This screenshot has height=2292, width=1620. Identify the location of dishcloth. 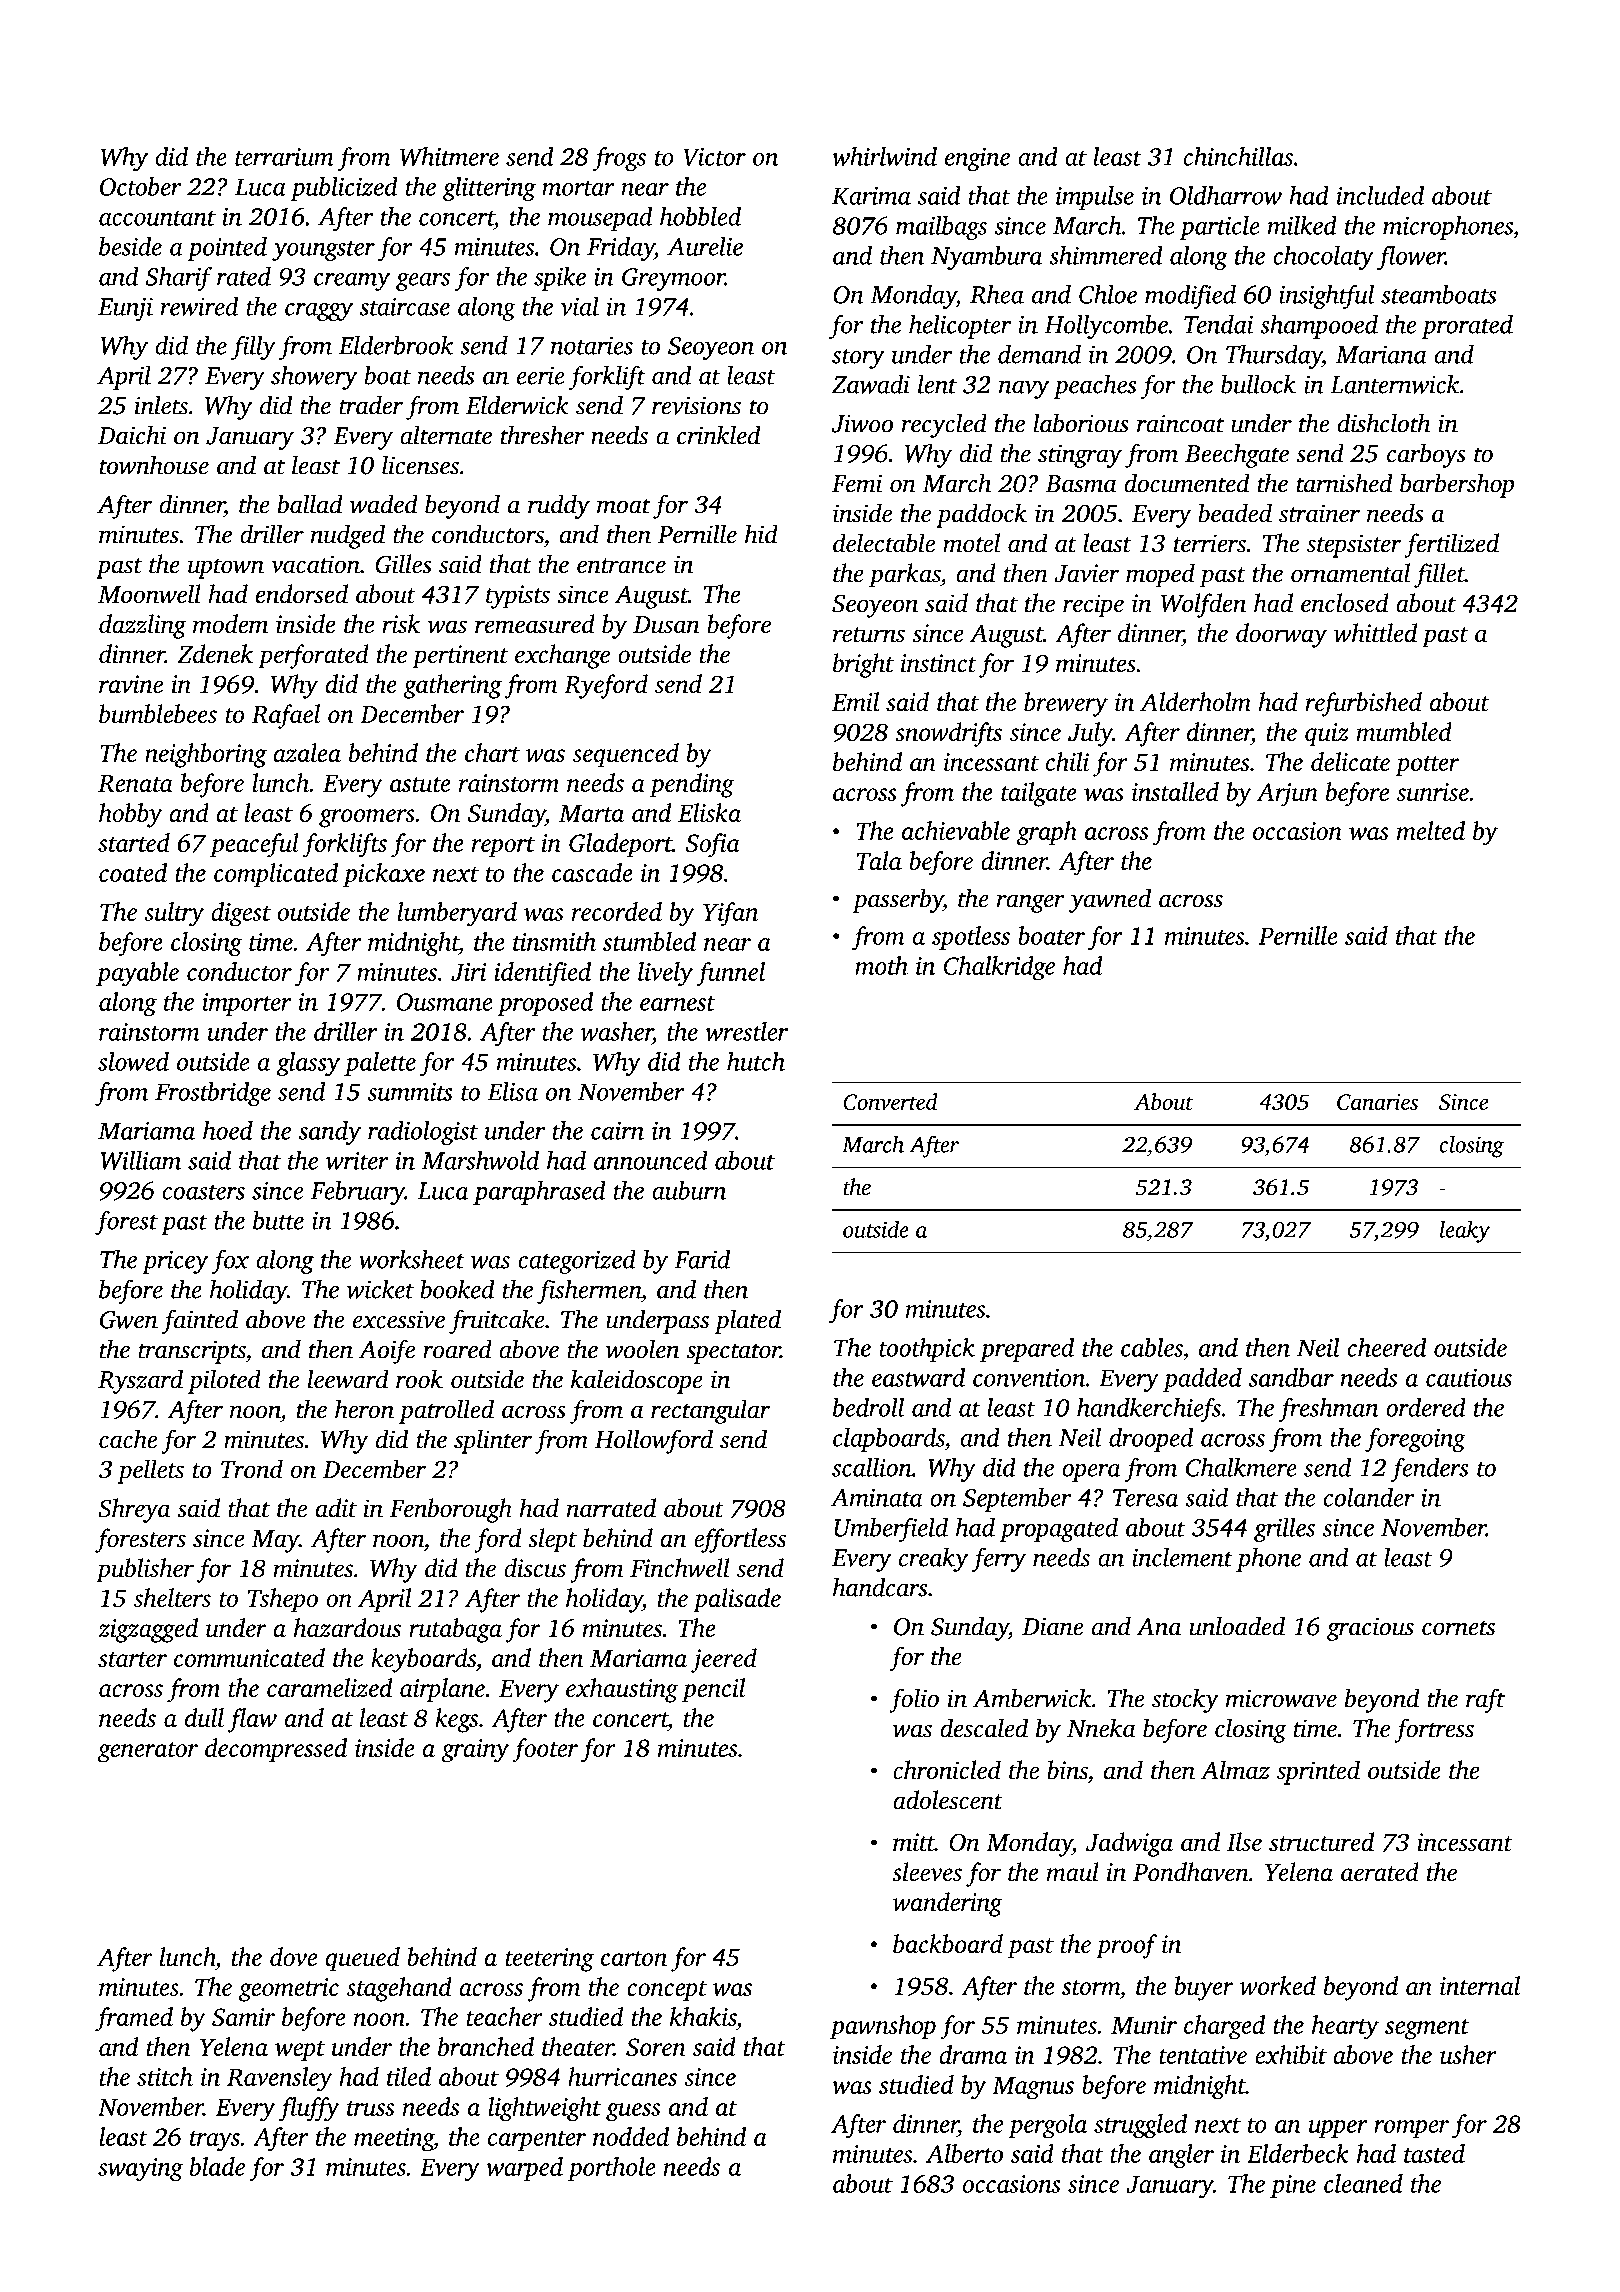
(1384, 423).
